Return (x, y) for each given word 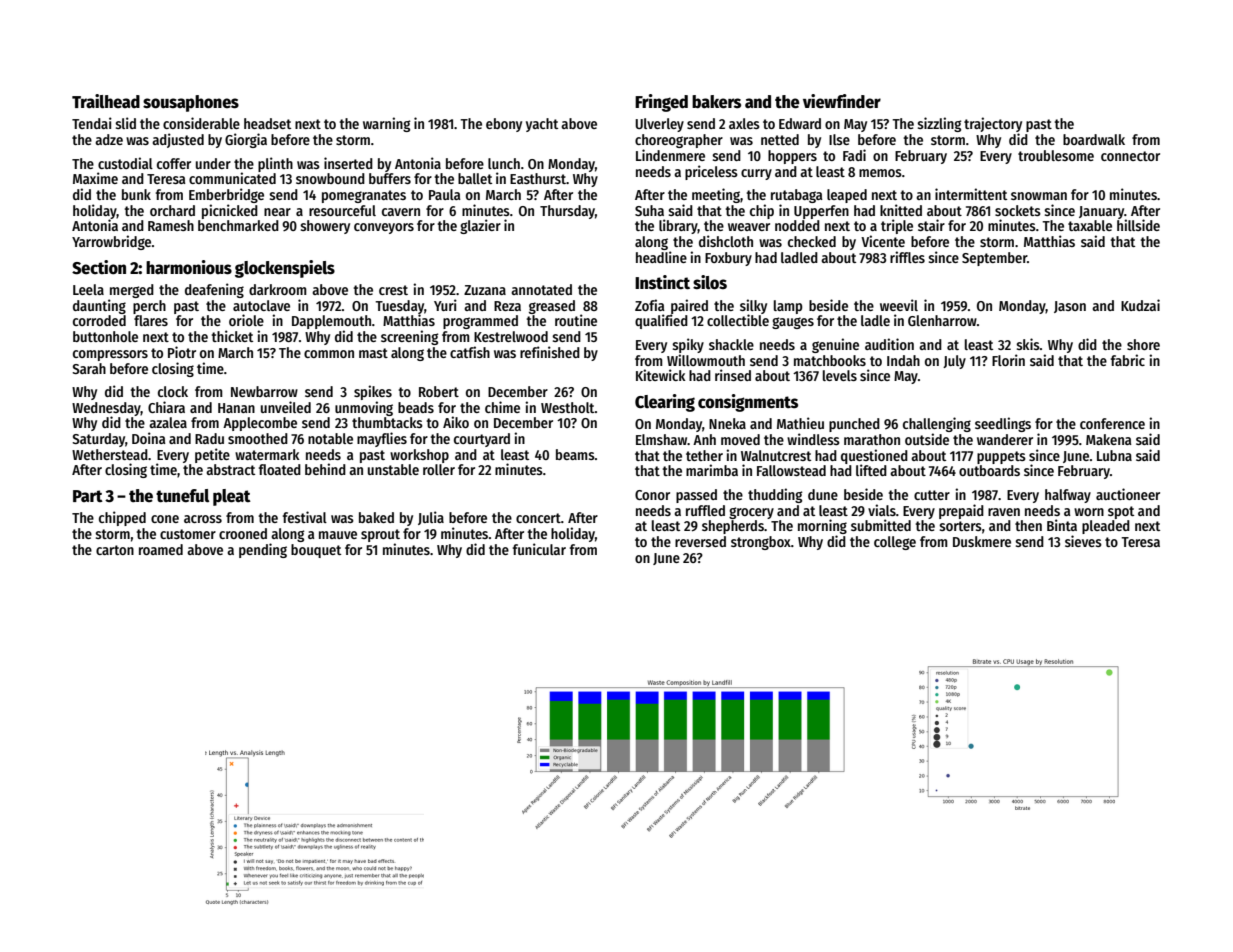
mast (373, 353)
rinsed (733, 375)
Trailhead (106, 101)
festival (305, 517)
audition (889, 344)
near (277, 212)
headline (661, 257)
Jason (1070, 307)
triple (897, 226)
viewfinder (842, 101)
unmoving (364, 408)
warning (386, 124)
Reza (507, 306)
